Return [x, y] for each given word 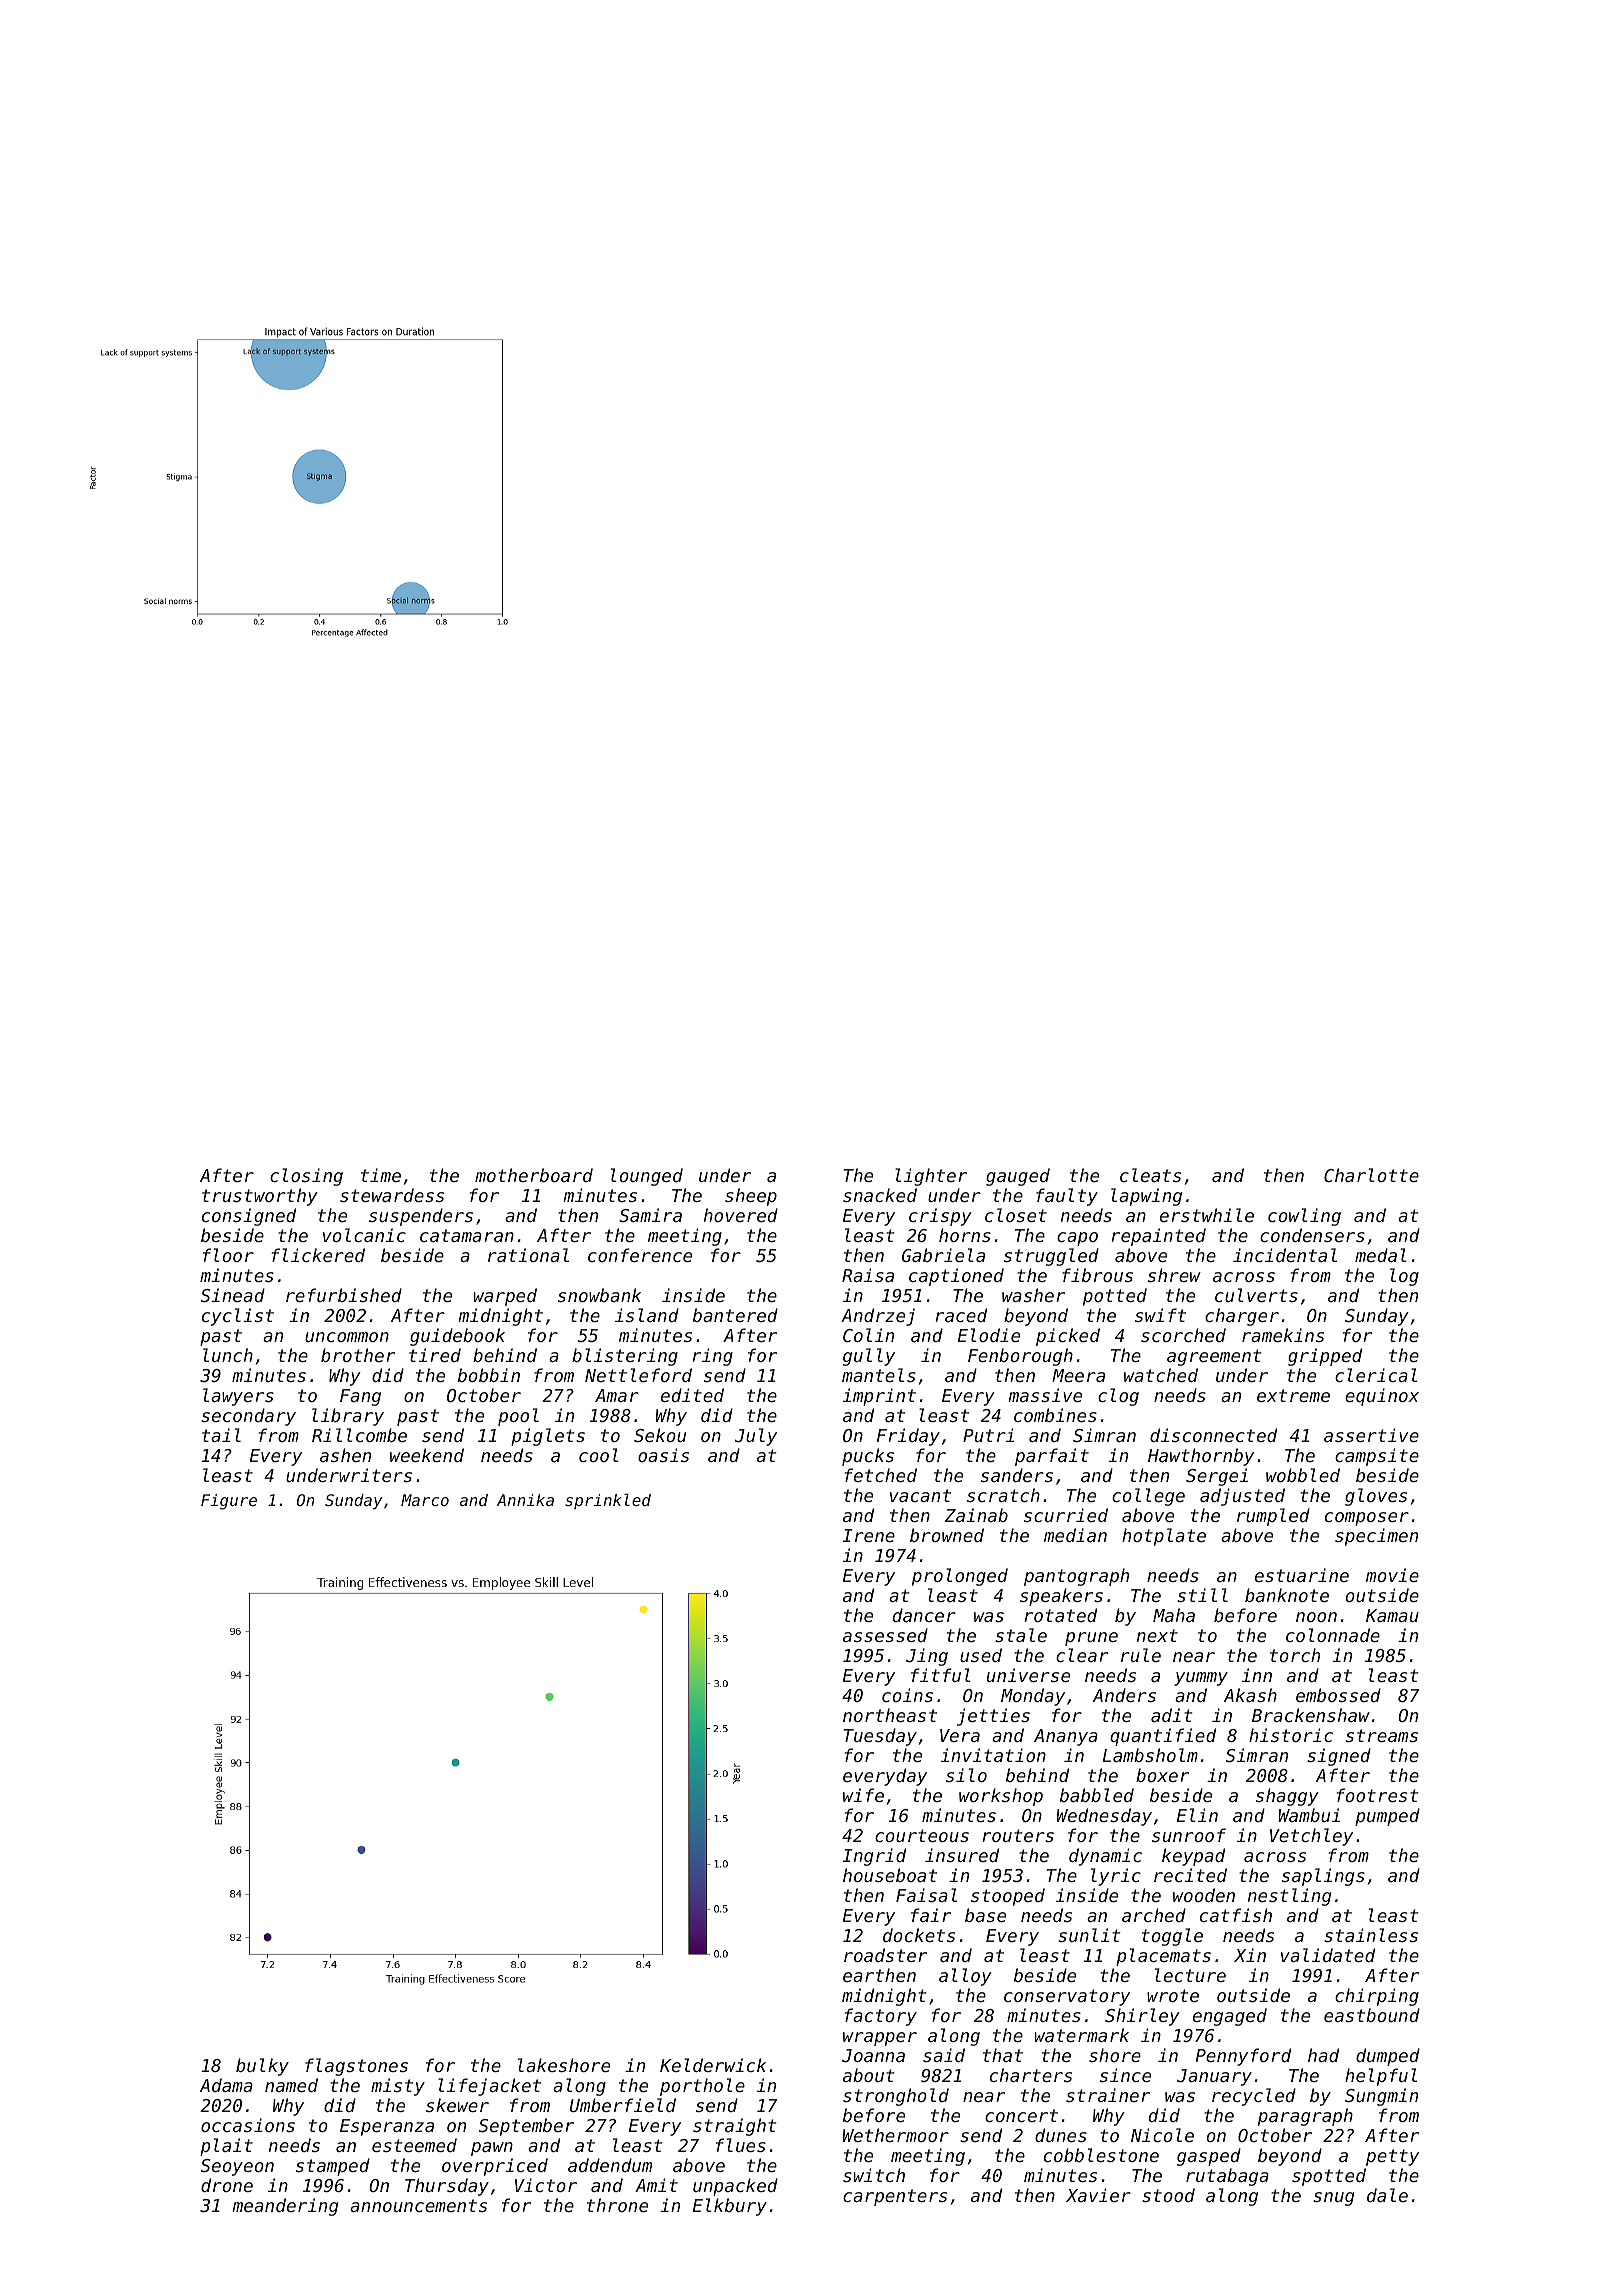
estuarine [1302, 1575]
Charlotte [1371, 1175]
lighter [931, 1177]
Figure [229, 1502]
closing [306, 1177]
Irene [869, 1535]
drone [227, 2185]
